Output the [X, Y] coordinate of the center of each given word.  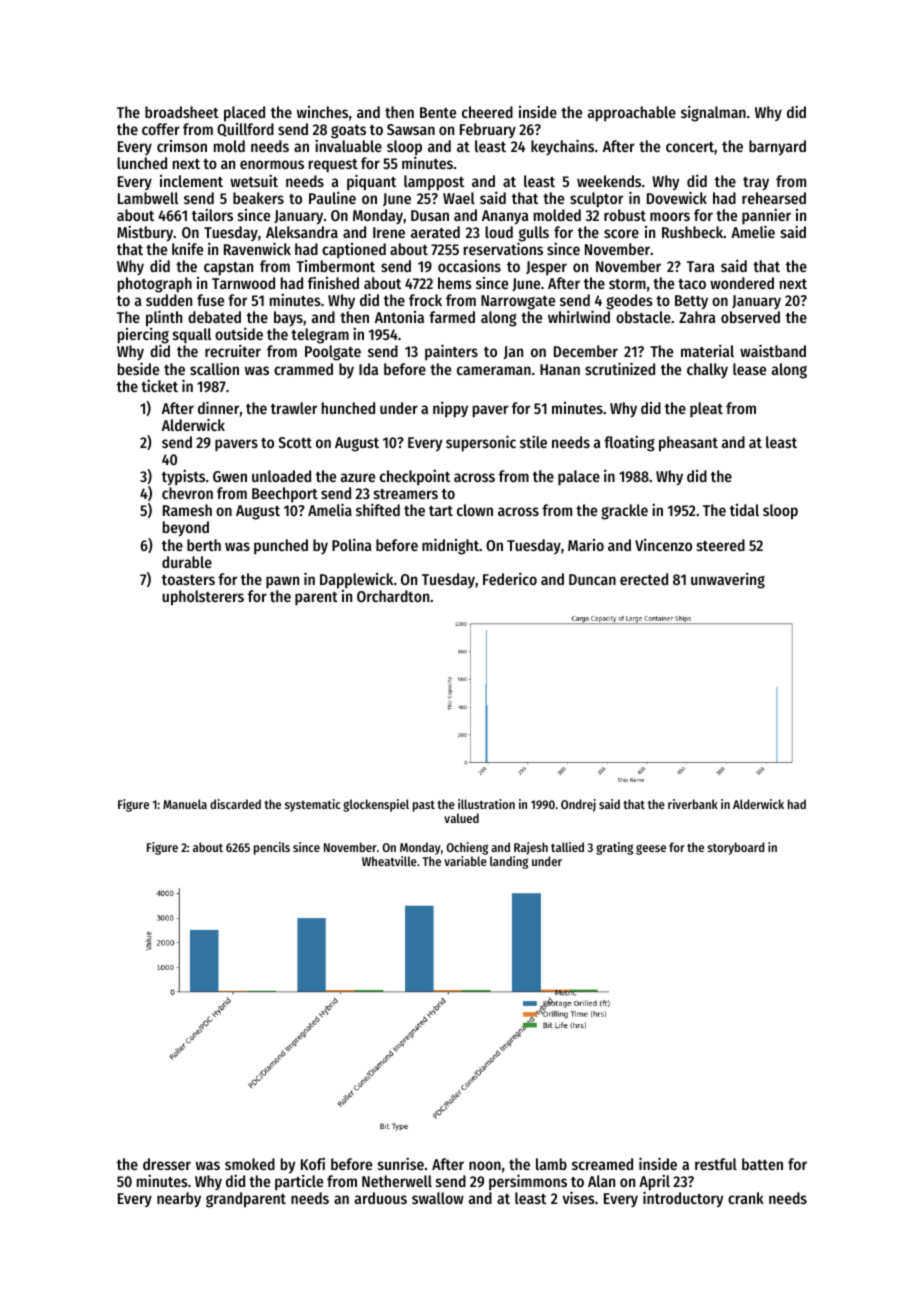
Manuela [185, 804]
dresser [167, 1164]
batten [762, 1164]
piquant [371, 182]
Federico [510, 578]
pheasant [688, 444]
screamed [602, 1164]
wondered [742, 283]
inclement [191, 181]
